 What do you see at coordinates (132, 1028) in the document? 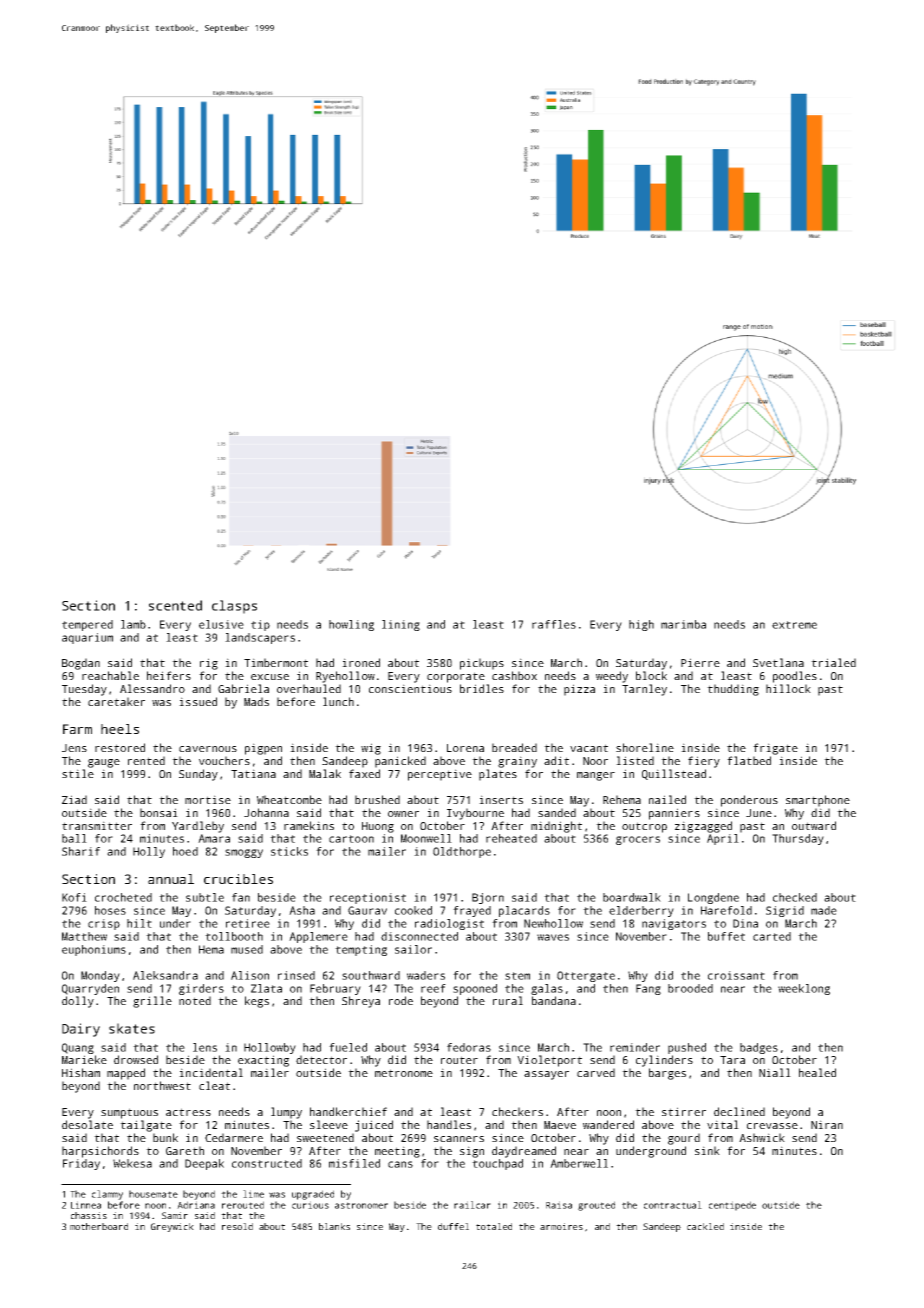
I see `skates` at bounding box center [132, 1028].
